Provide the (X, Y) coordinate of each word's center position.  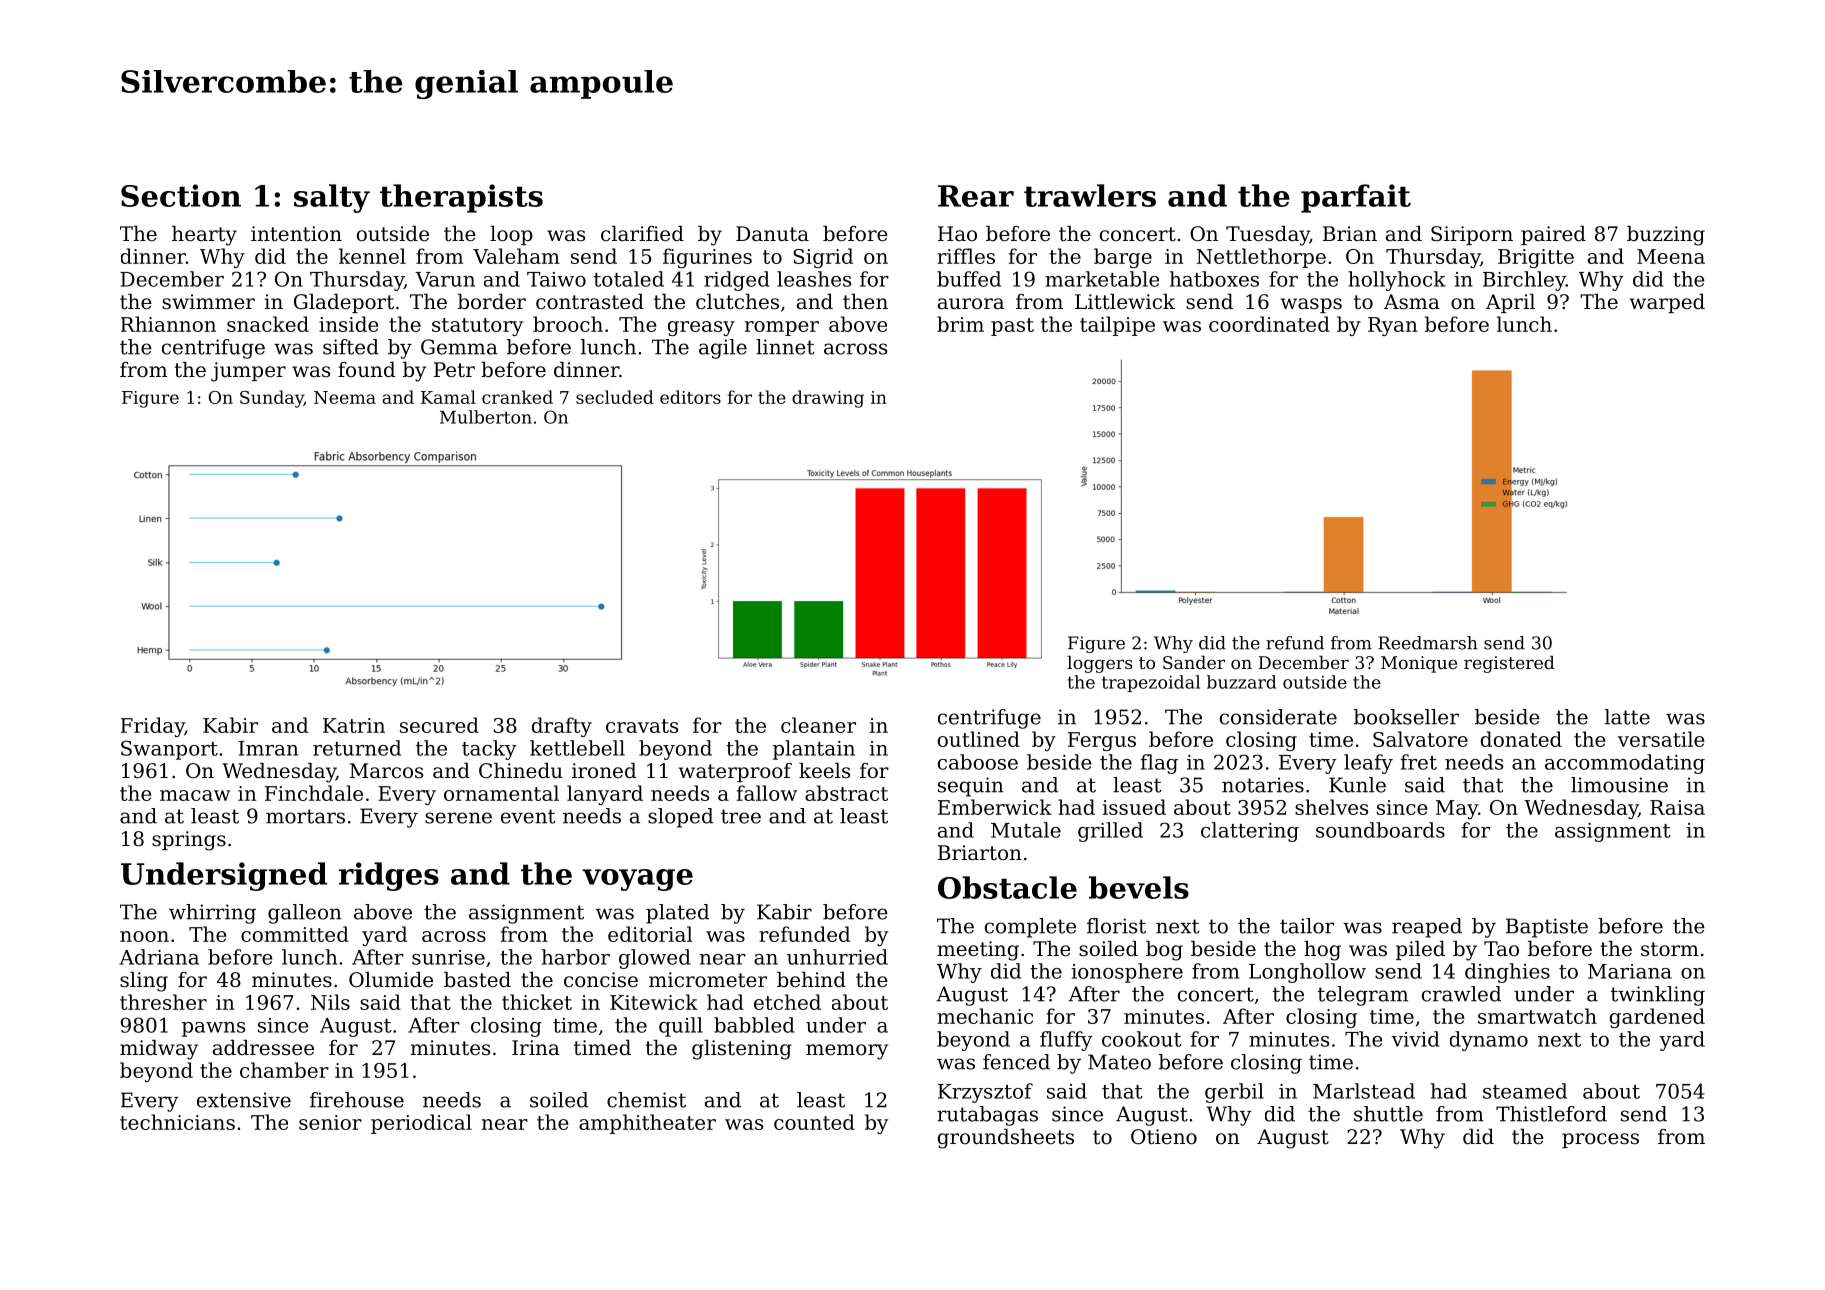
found (367, 370)
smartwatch (1537, 1016)
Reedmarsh (1428, 643)
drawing (828, 399)
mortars (305, 816)
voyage (637, 880)
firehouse (357, 1100)
